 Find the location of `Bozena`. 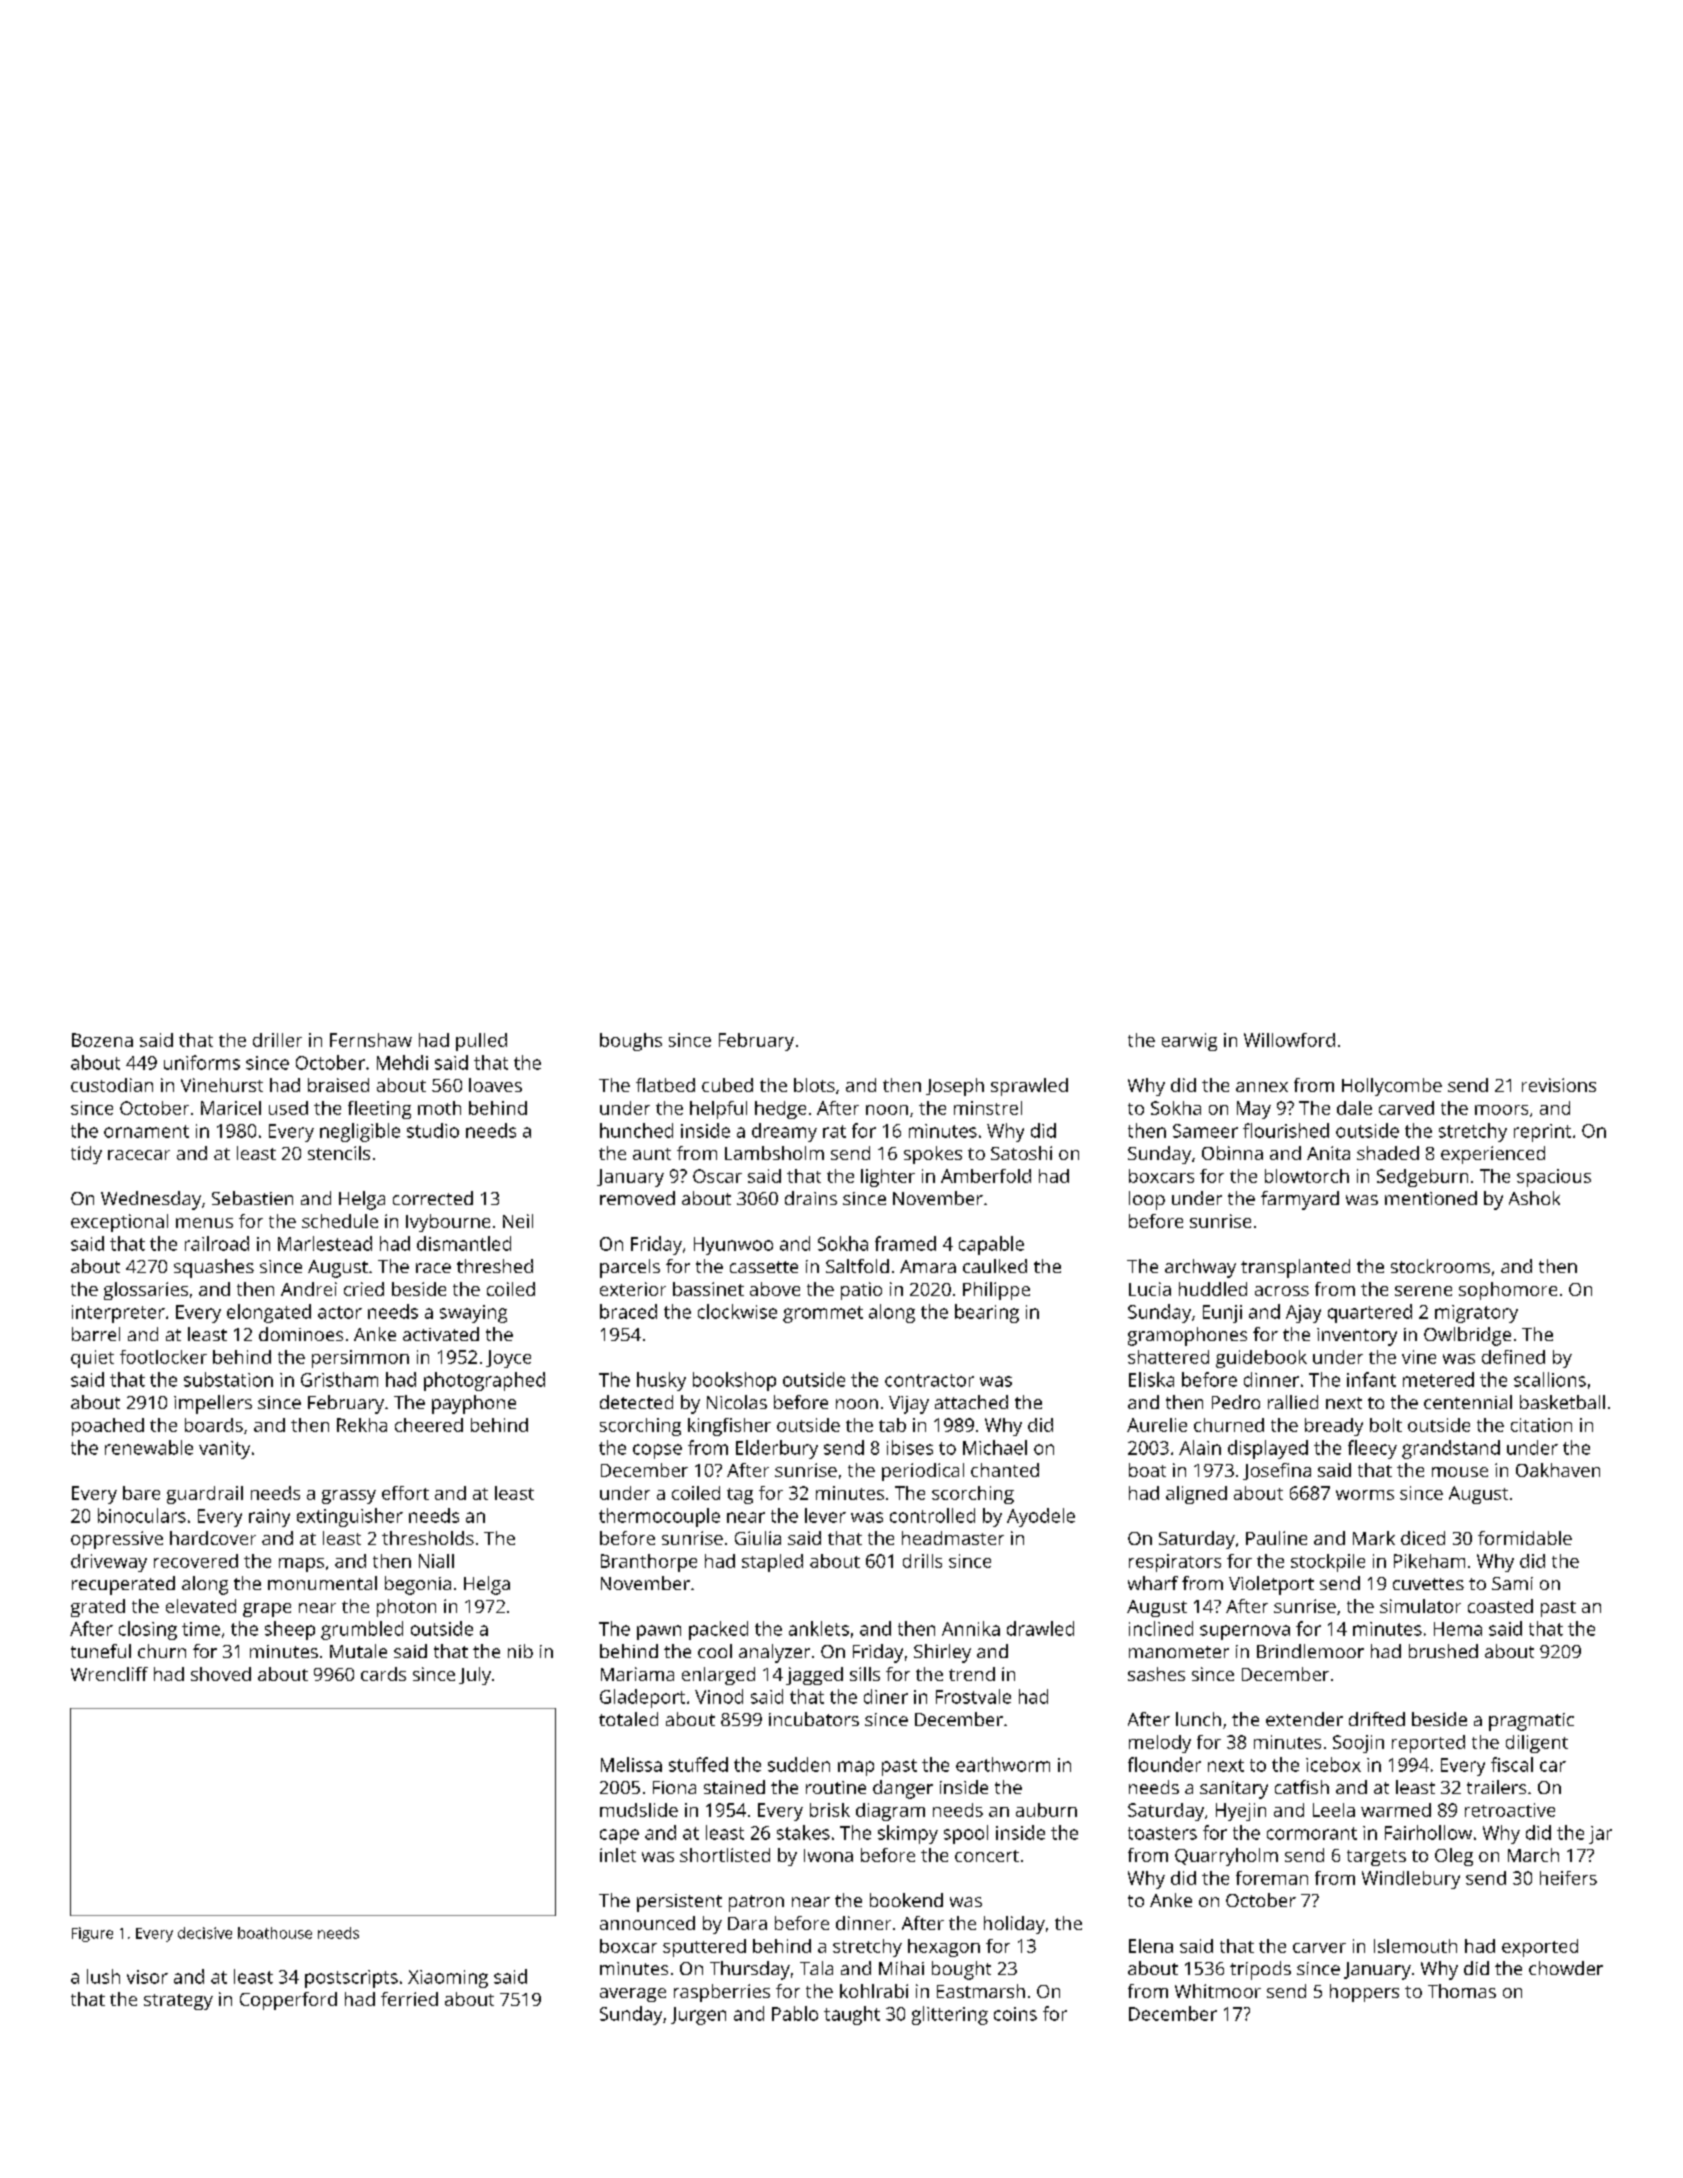

Bozena is located at coordinates (102, 1040).
